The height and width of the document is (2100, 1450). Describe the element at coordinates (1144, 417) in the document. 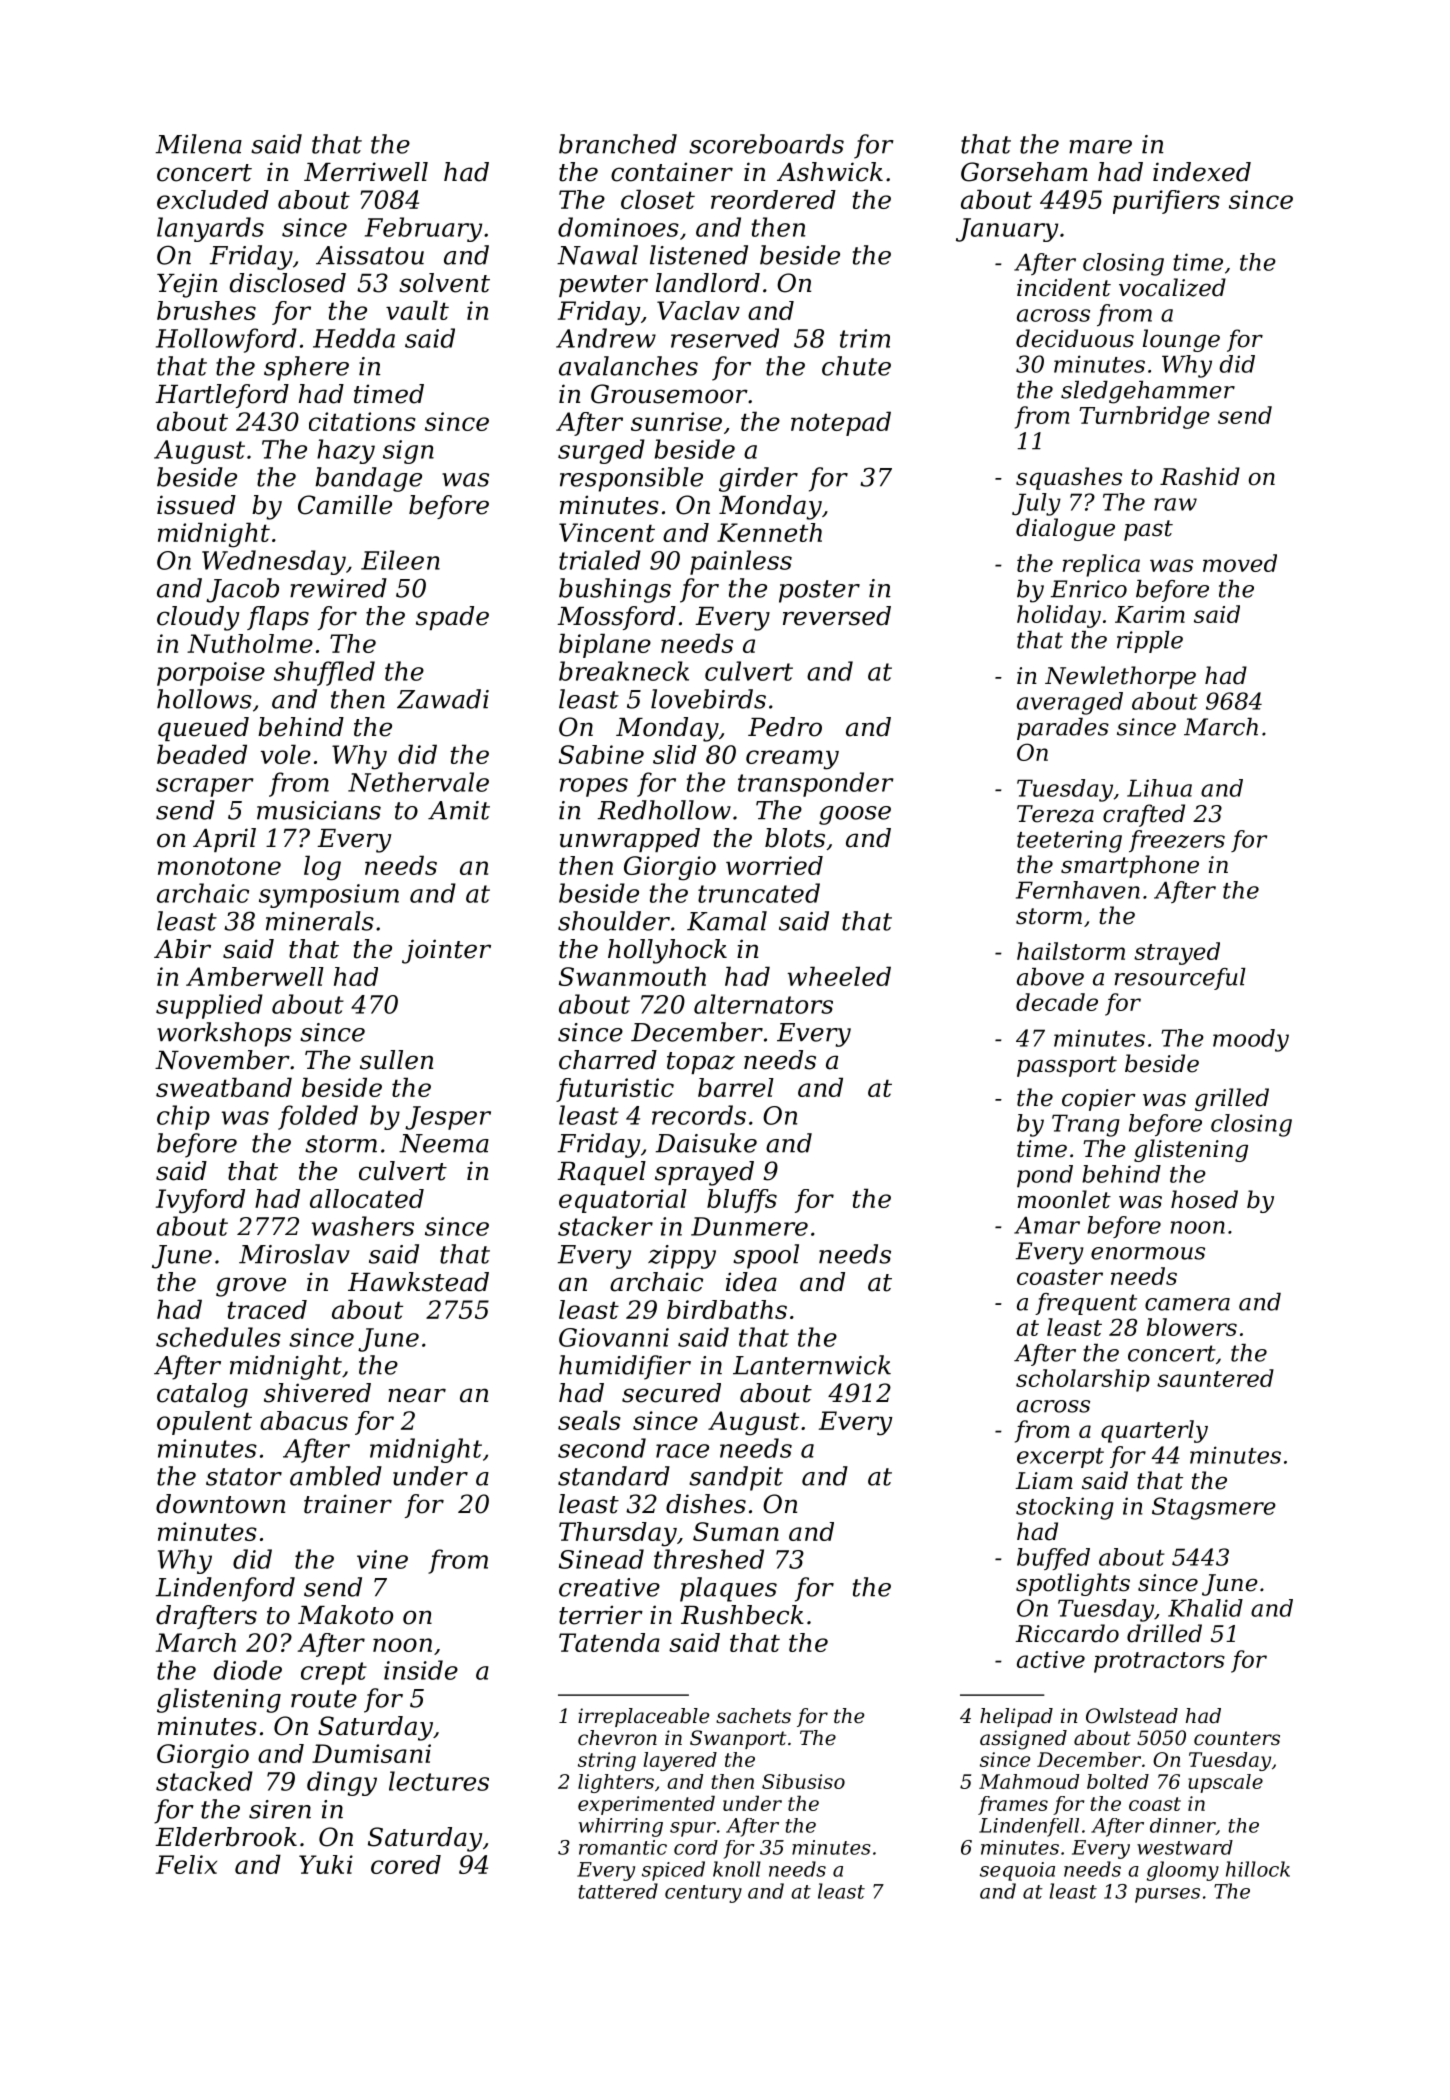

I see `Turnbridge` at that location.
